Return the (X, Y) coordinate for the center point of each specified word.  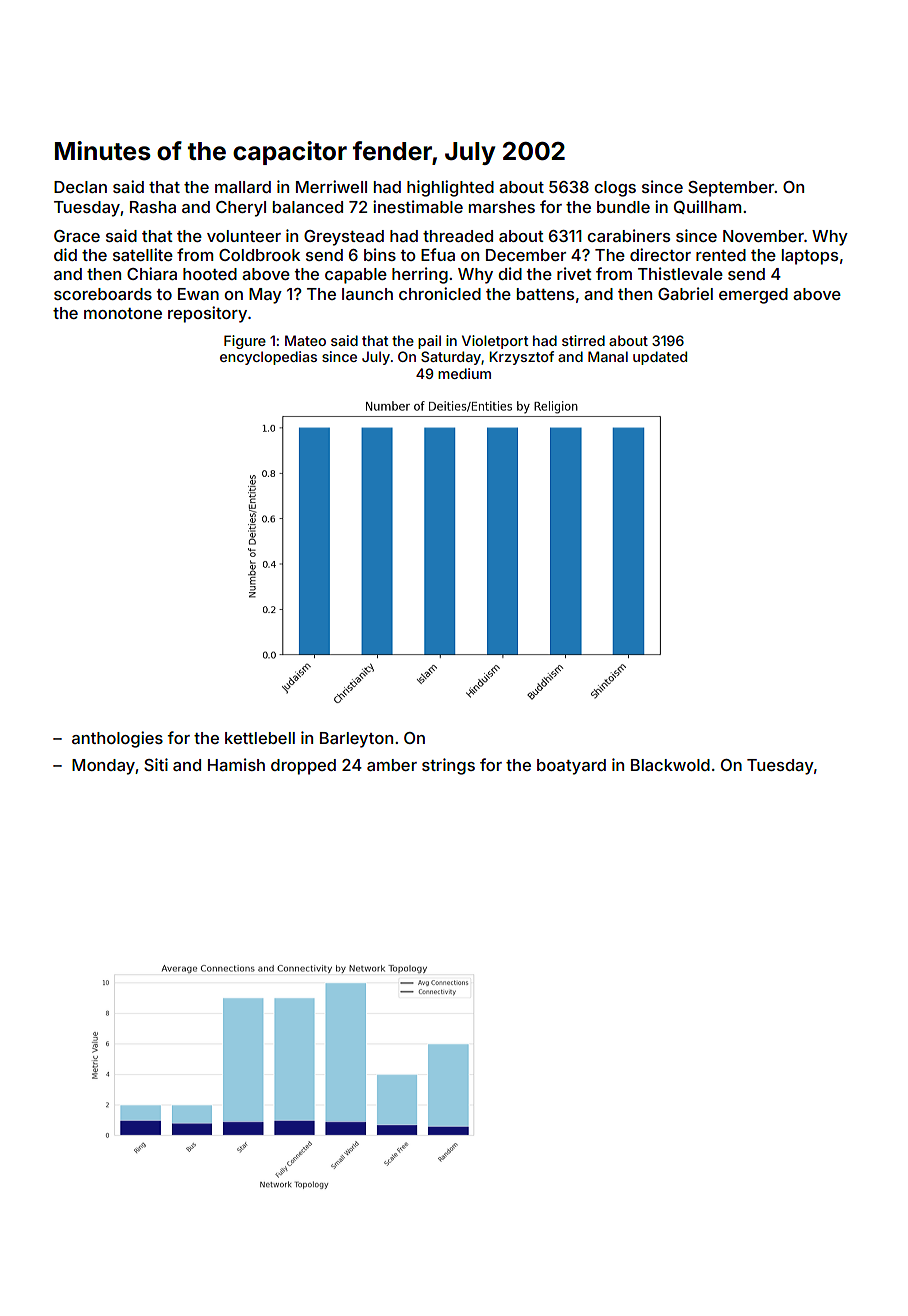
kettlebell (260, 738)
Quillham (707, 207)
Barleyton (356, 740)
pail (429, 342)
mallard (243, 187)
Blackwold (670, 765)
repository (207, 314)
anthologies (117, 739)
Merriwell (331, 186)
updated (660, 358)
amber (392, 765)
